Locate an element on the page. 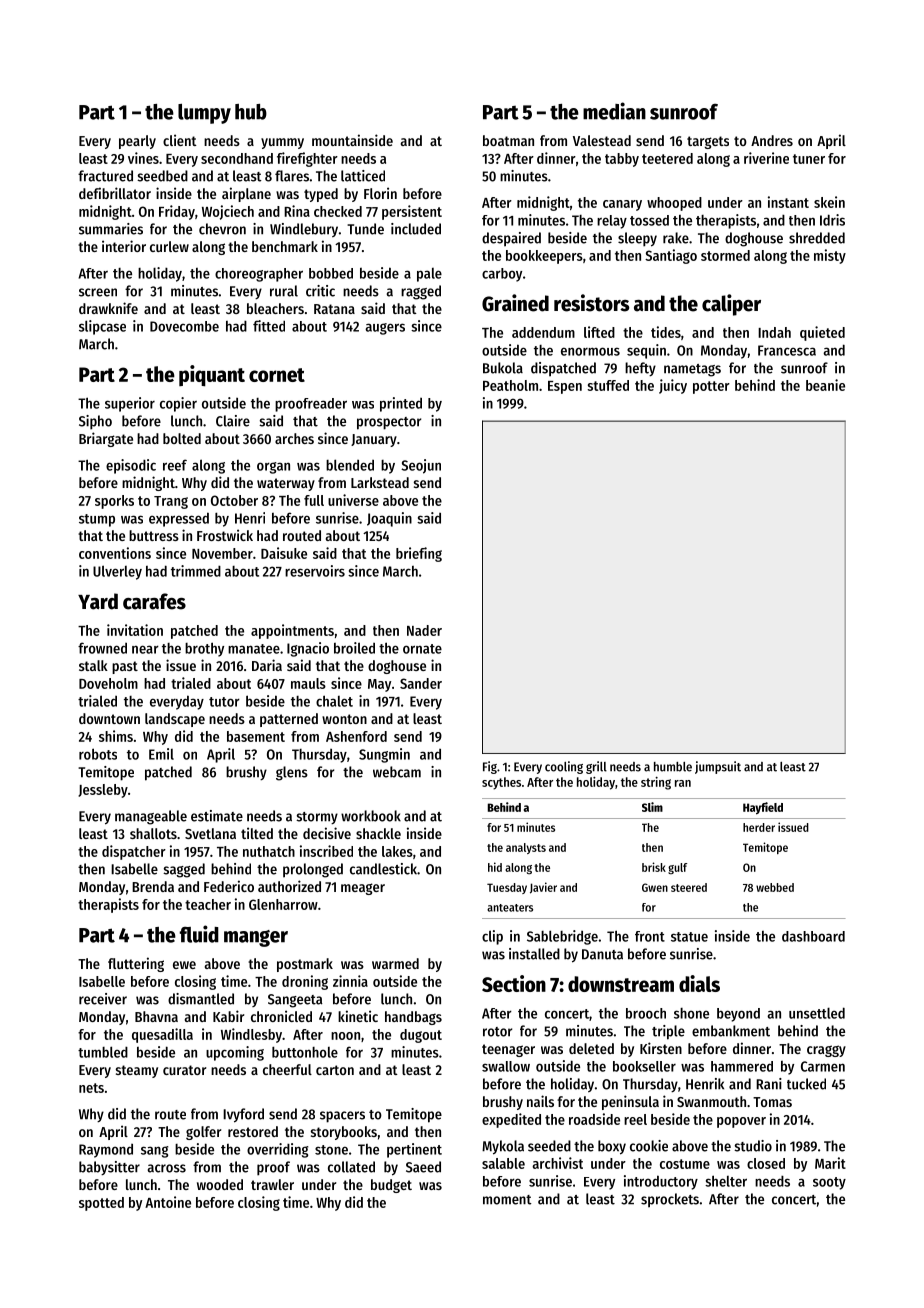 This image has width=924, height=1308. Andres is located at coordinates (772, 140).
